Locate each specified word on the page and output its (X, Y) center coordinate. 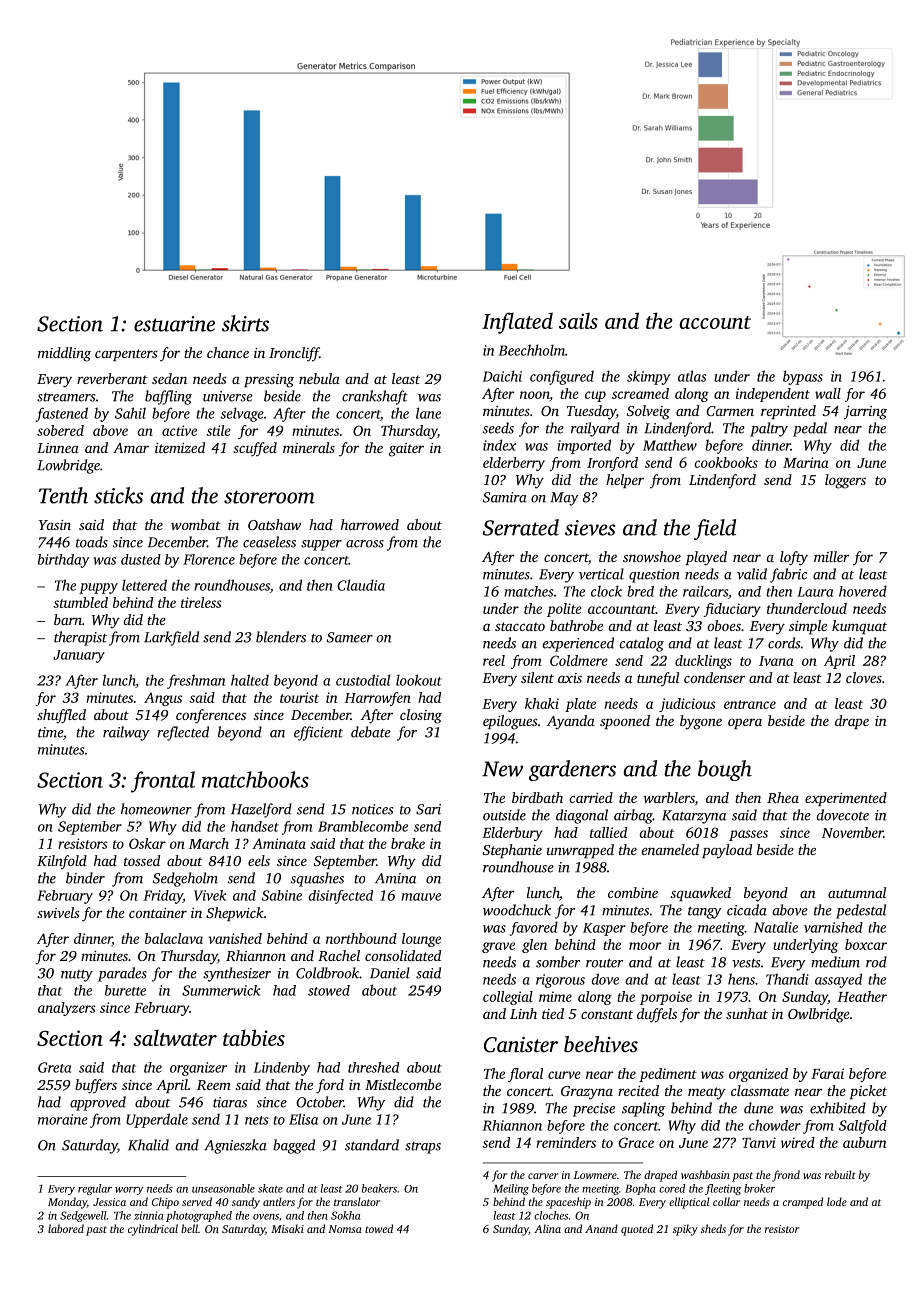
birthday (63, 561)
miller (831, 556)
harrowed (370, 524)
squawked (701, 894)
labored (66, 1228)
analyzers (67, 1009)
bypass (803, 377)
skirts (245, 323)
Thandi (787, 979)
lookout (419, 680)
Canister (521, 1045)
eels (259, 860)
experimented (846, 799)
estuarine (174, 324)
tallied (608, 832)
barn (68, 619)
